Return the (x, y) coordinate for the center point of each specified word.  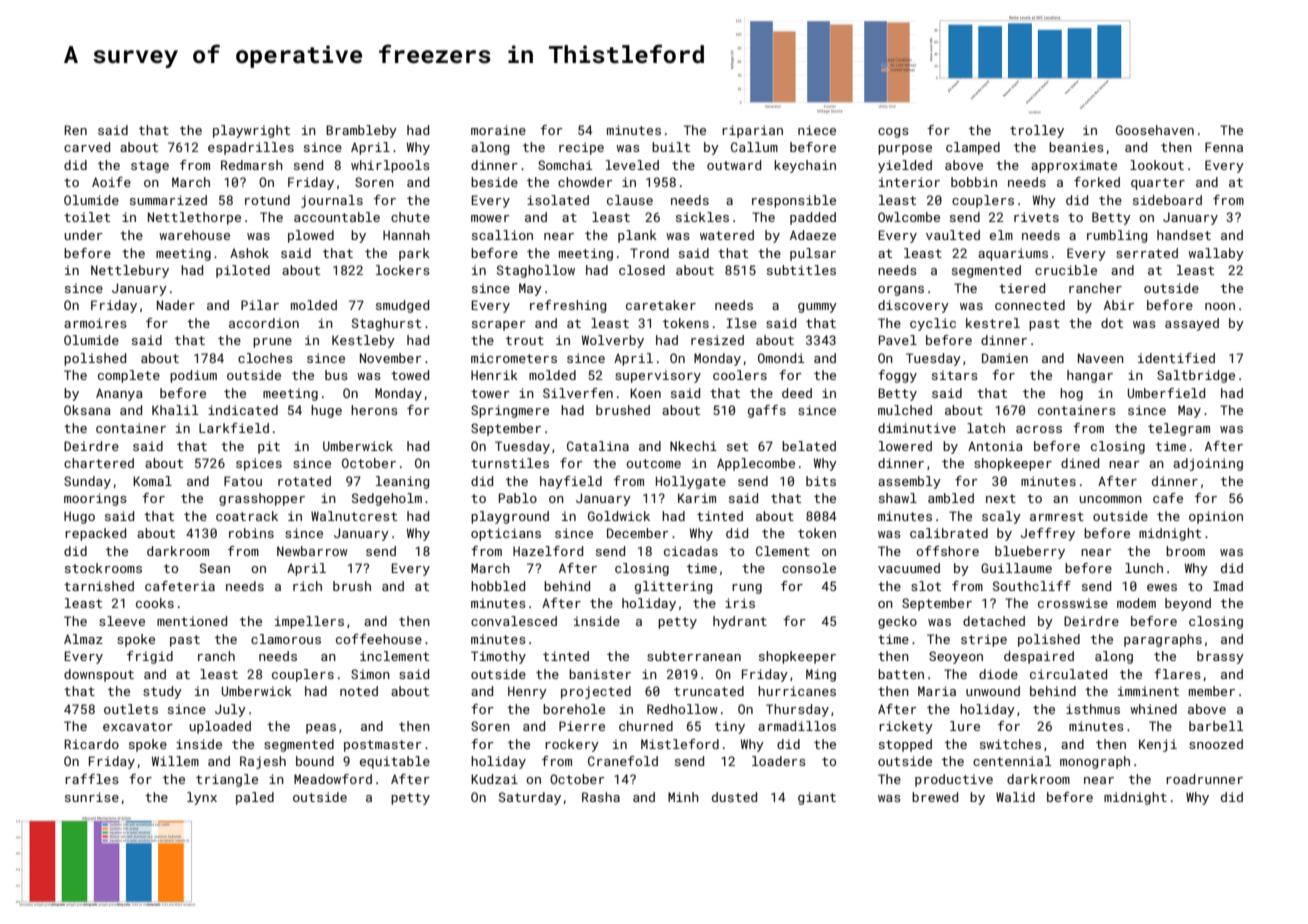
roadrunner (1204, 779)
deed (797, 393)
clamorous (286, 639)
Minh (683, 797)
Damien (1005, 358)
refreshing (568, 306)
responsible (794, 201)
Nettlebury (130, 271)
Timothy (498, 657)
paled (255, 798)
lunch (1144, 568)
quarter (1158, 184)
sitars (955, 375)
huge (326, 411)
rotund (267, 200)
